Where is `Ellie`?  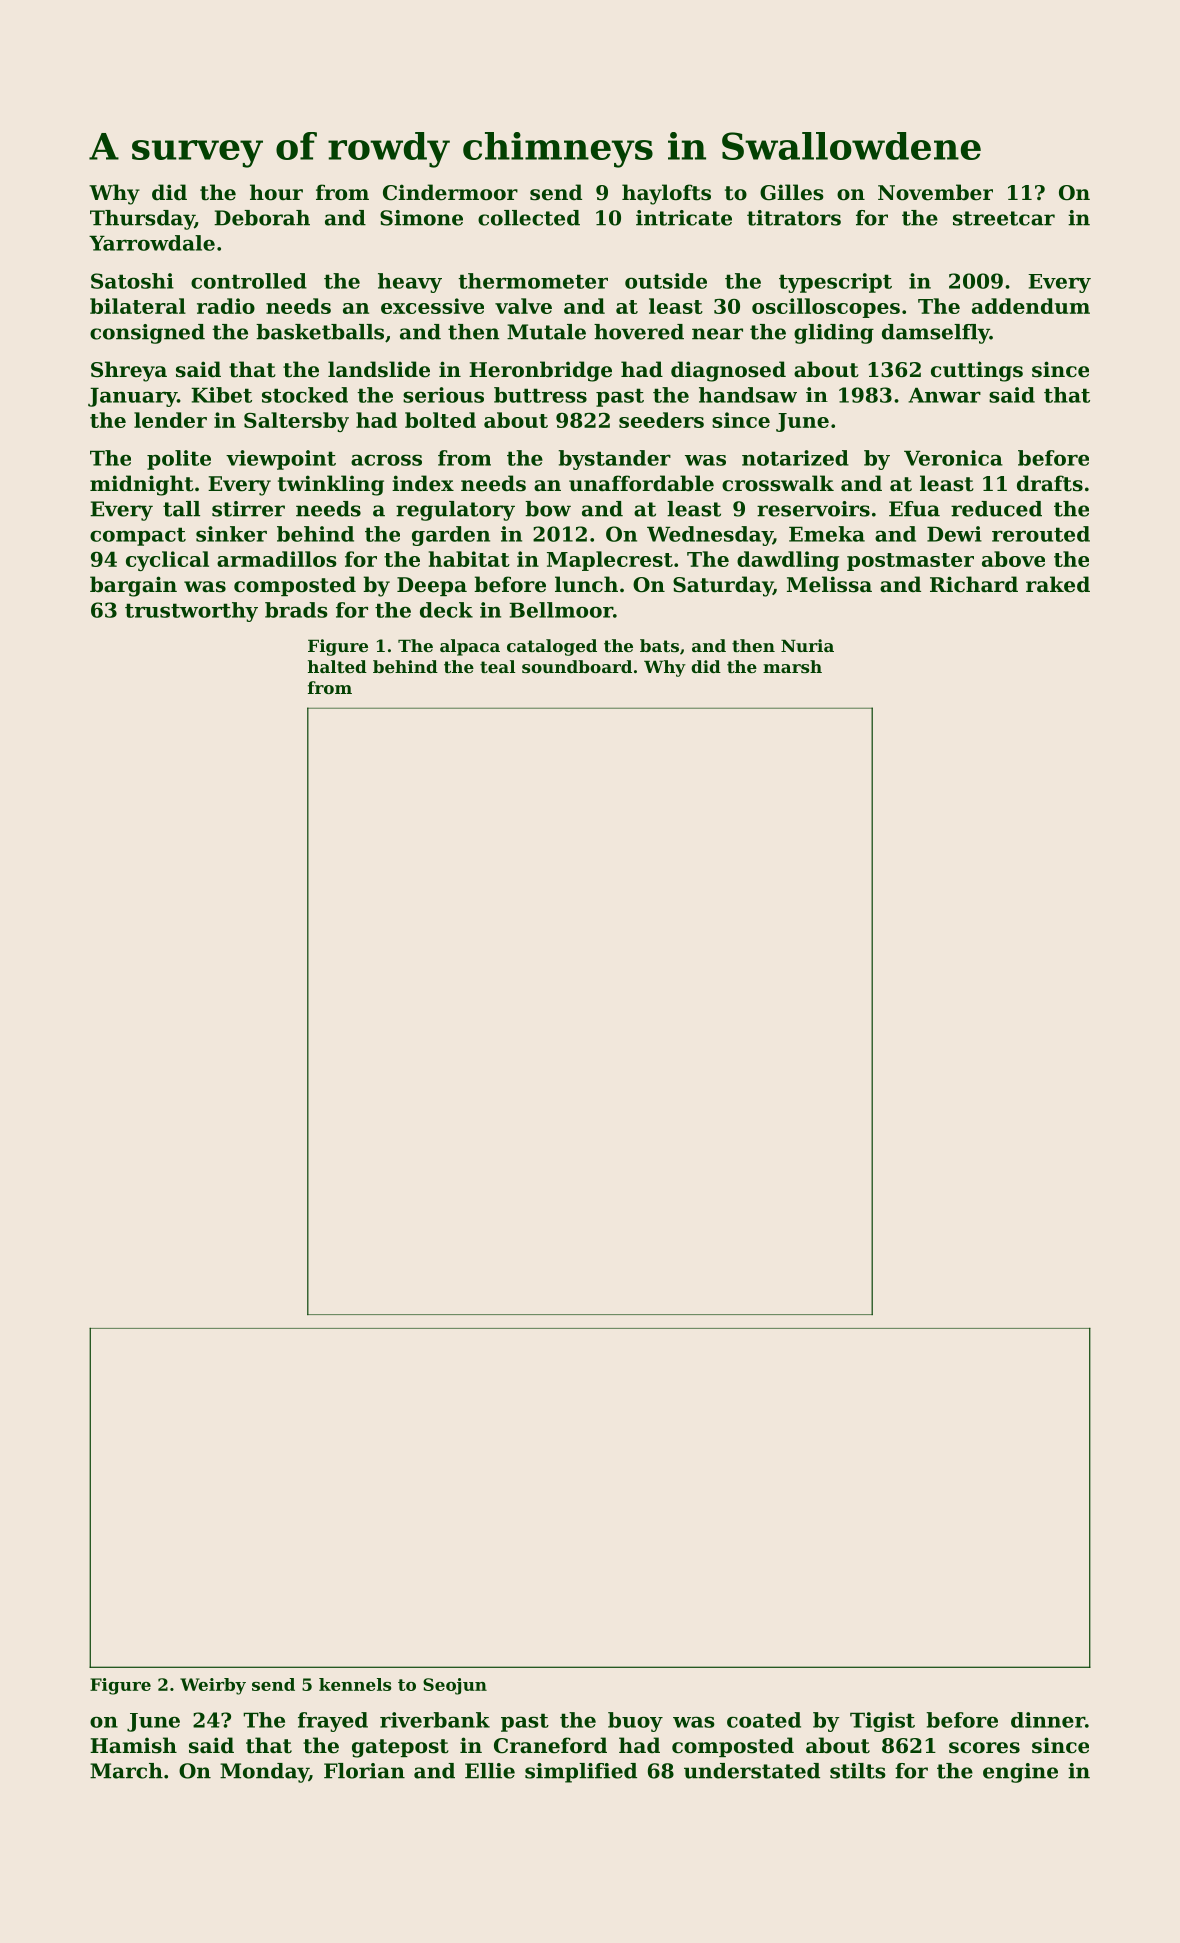 Ellie is located at coordinates (490, 1771).
